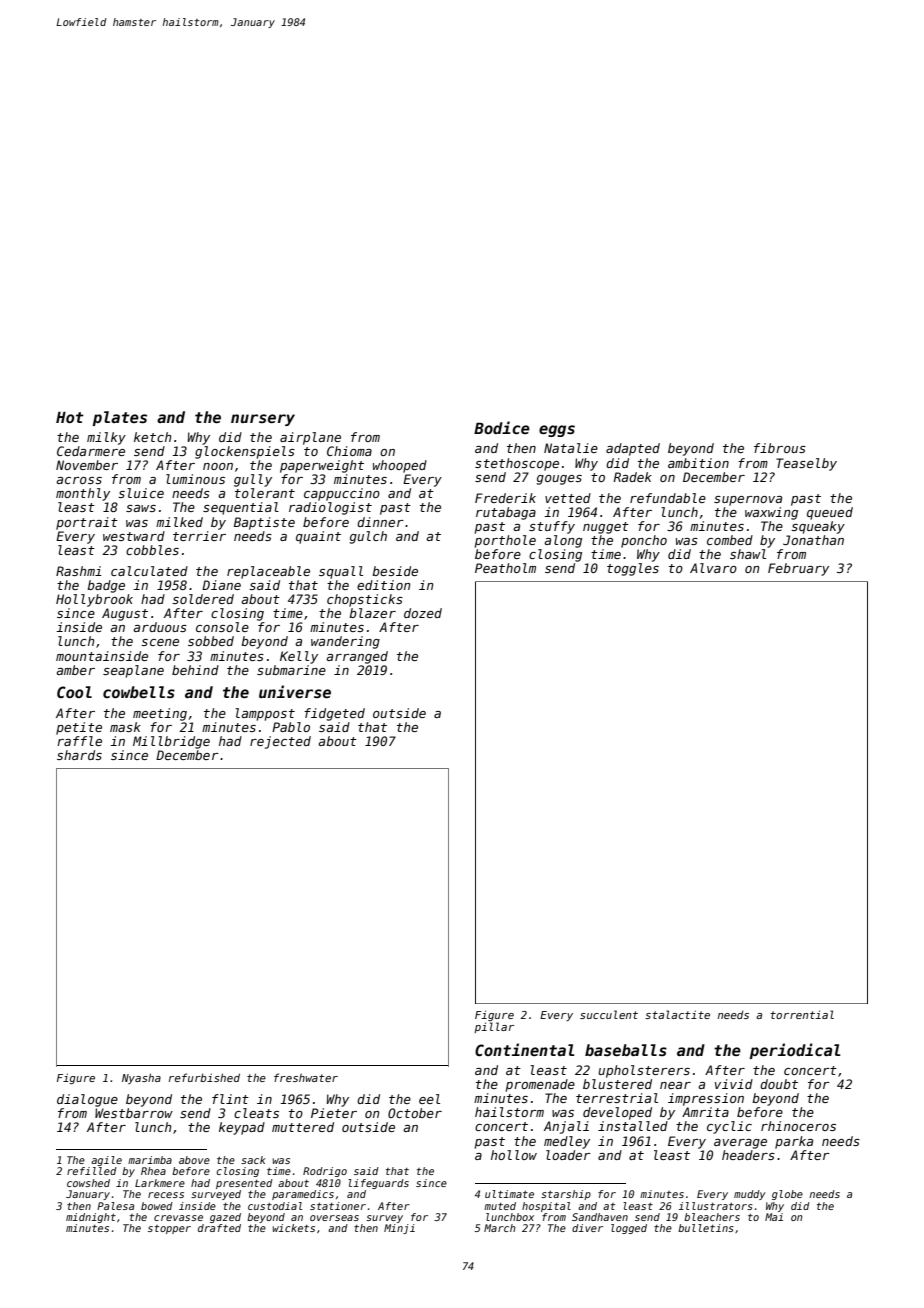 This screenshot has width=924, height=1308. Describe the element at coordinates (150, 1160) in the screenshot. I see `marimba` at that location.
